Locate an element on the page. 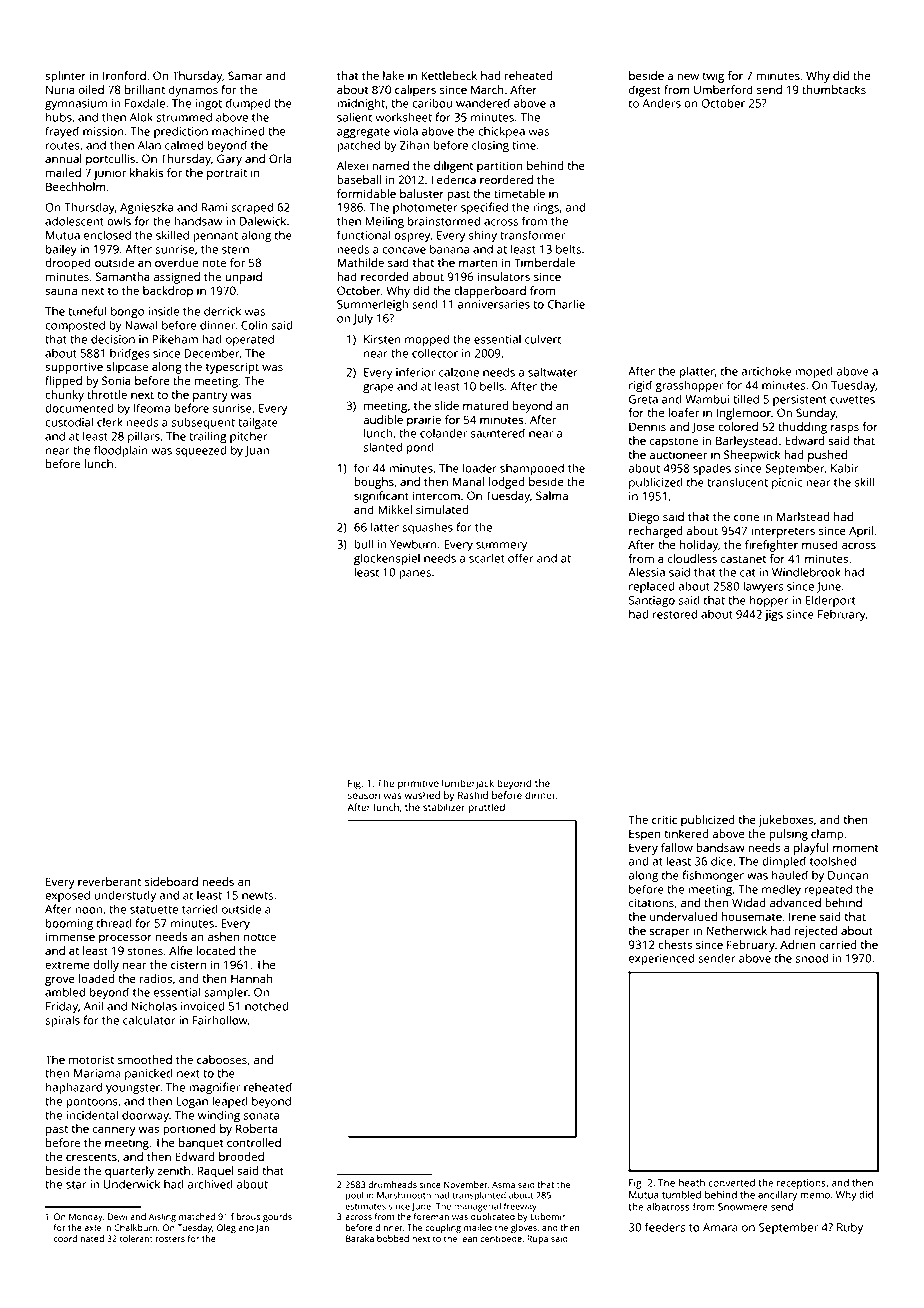 The height and width of the image is (1308, 924). derrick is located at coordinates (222, 311).
